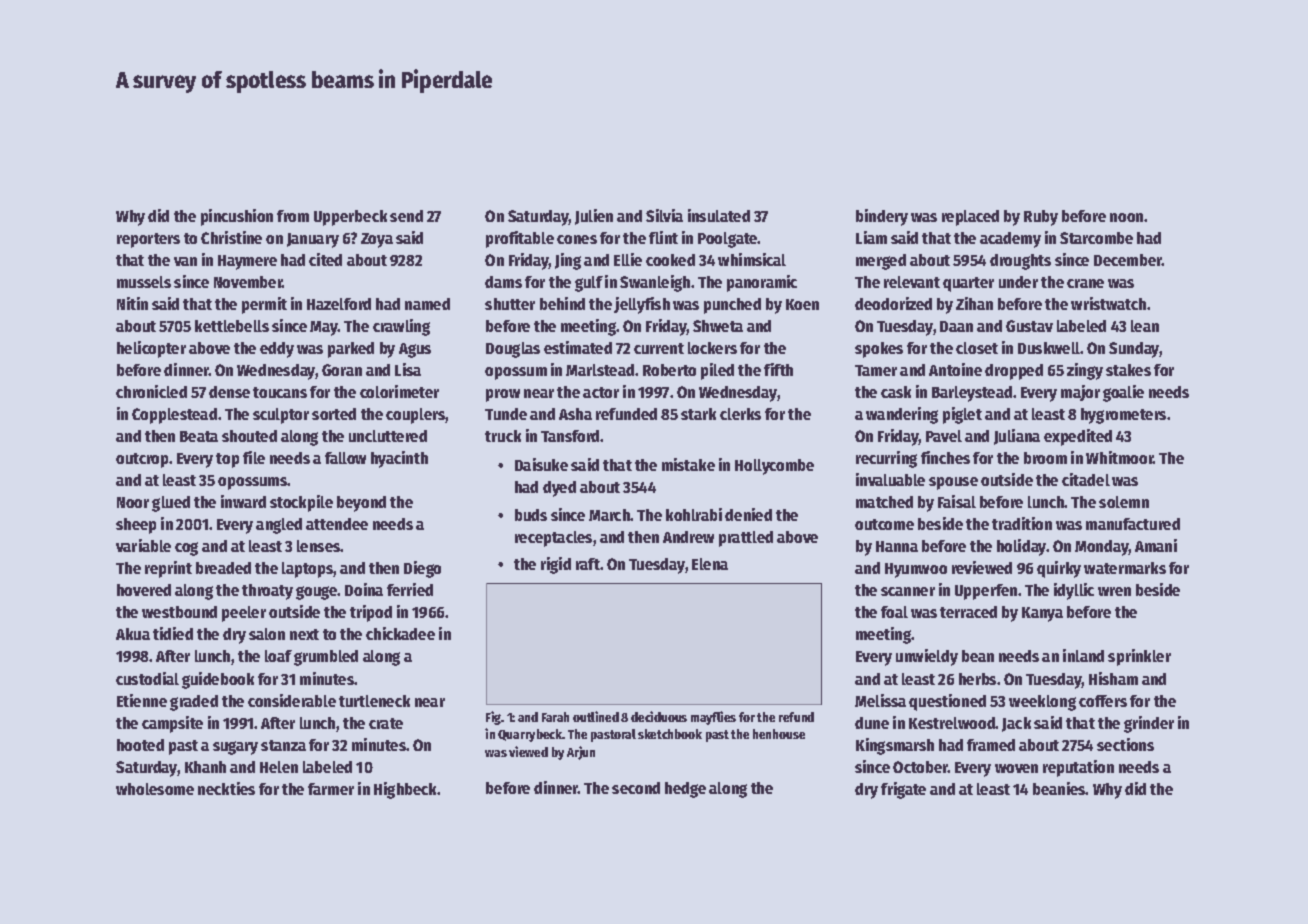  Describe the element at coordinates (903, 790) in the screenshot. I see `frigate` at that location.
